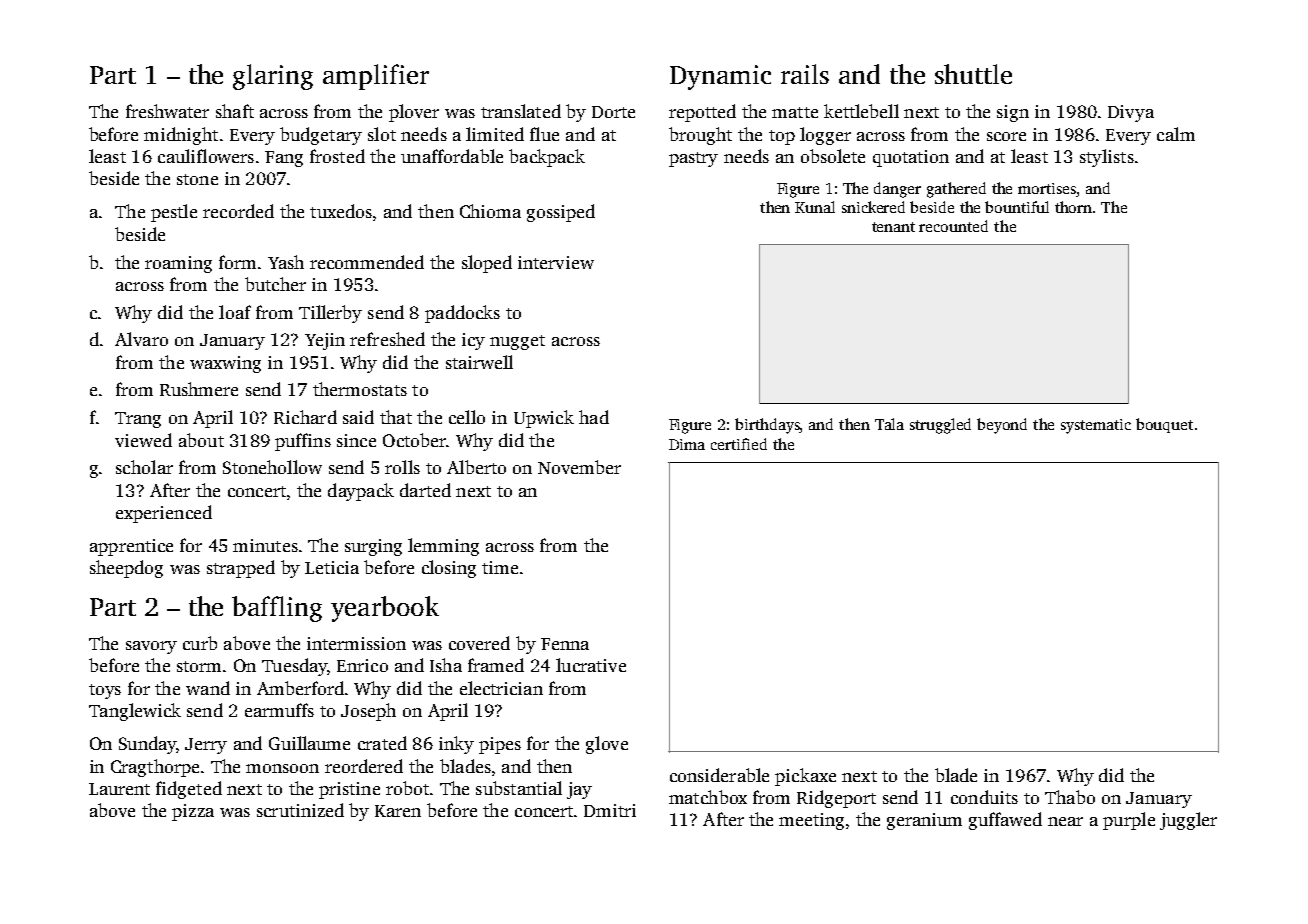 The height and width of the image is (924, 1308). I want to click on shuttle, so click(973, 74).
